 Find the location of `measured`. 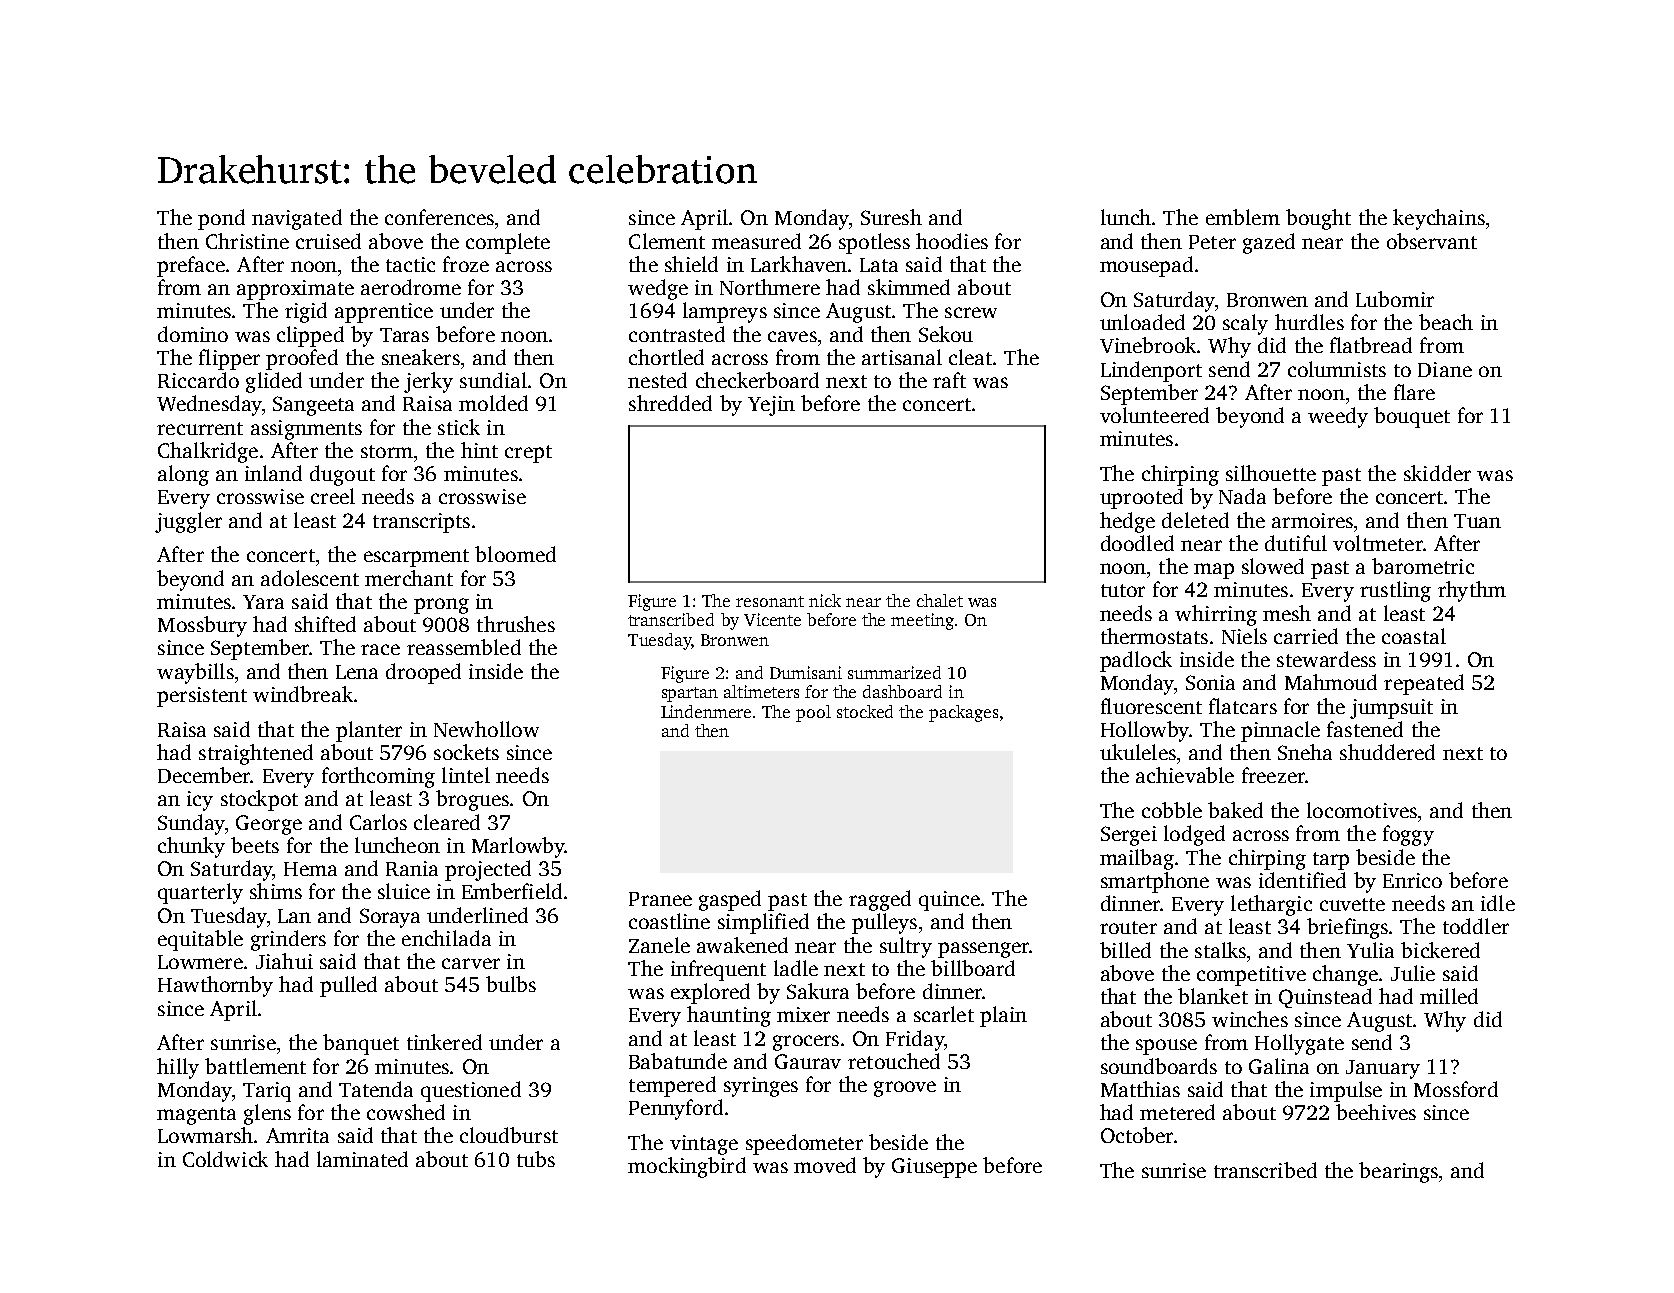

measured is located at coordinates (756, 241).
